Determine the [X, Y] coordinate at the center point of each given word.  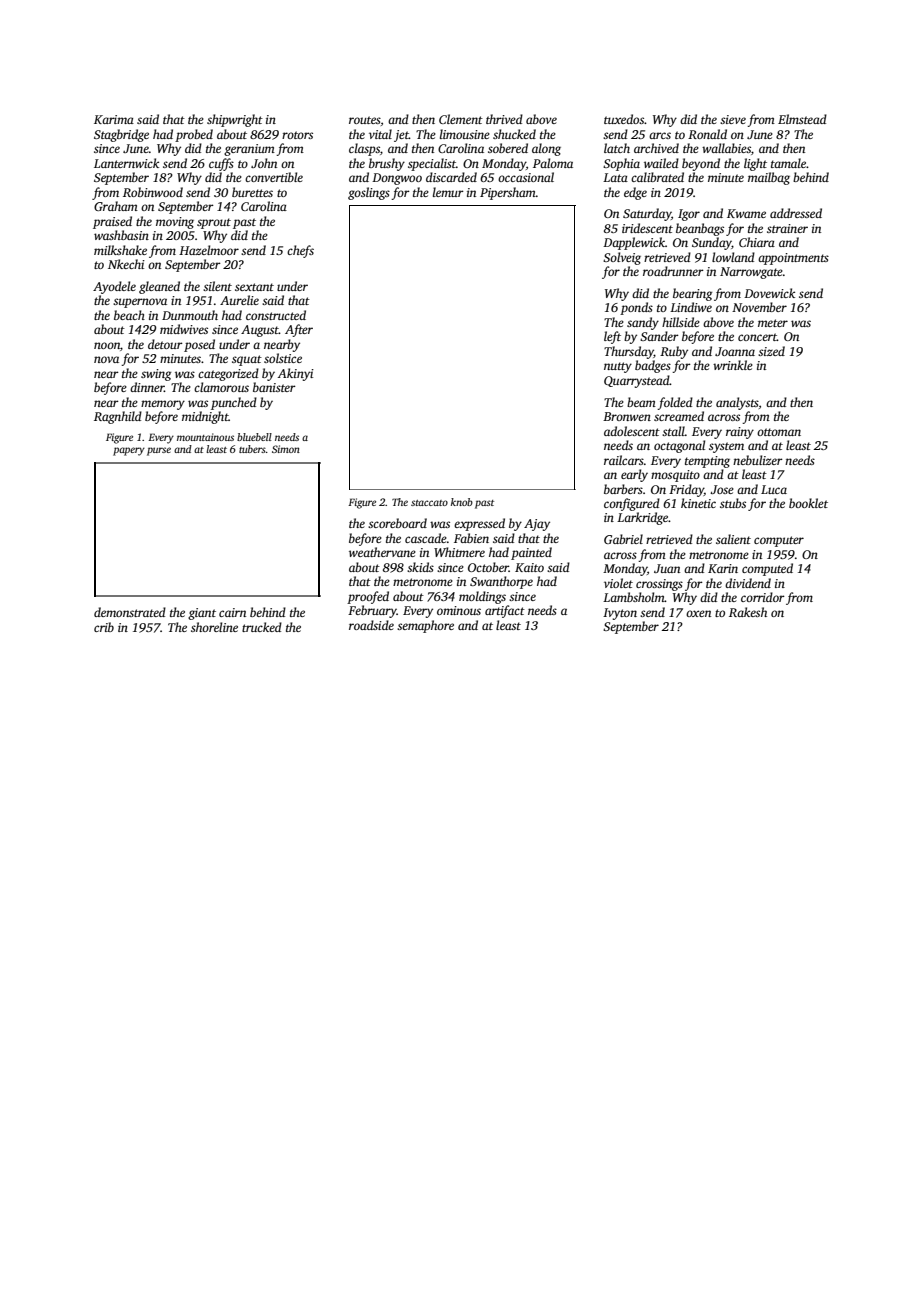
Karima [114, 119]
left [612, 337]
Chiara [757, 242]
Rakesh [748, 612]
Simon [286, 449]
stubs [733, 503]
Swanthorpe [501, 582]
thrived [504, 119]
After [299, 330]
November [759, 307]
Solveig [622, 258]
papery [129, 451]
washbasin [121, 235]
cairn [232, 612]
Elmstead [802, 119]
